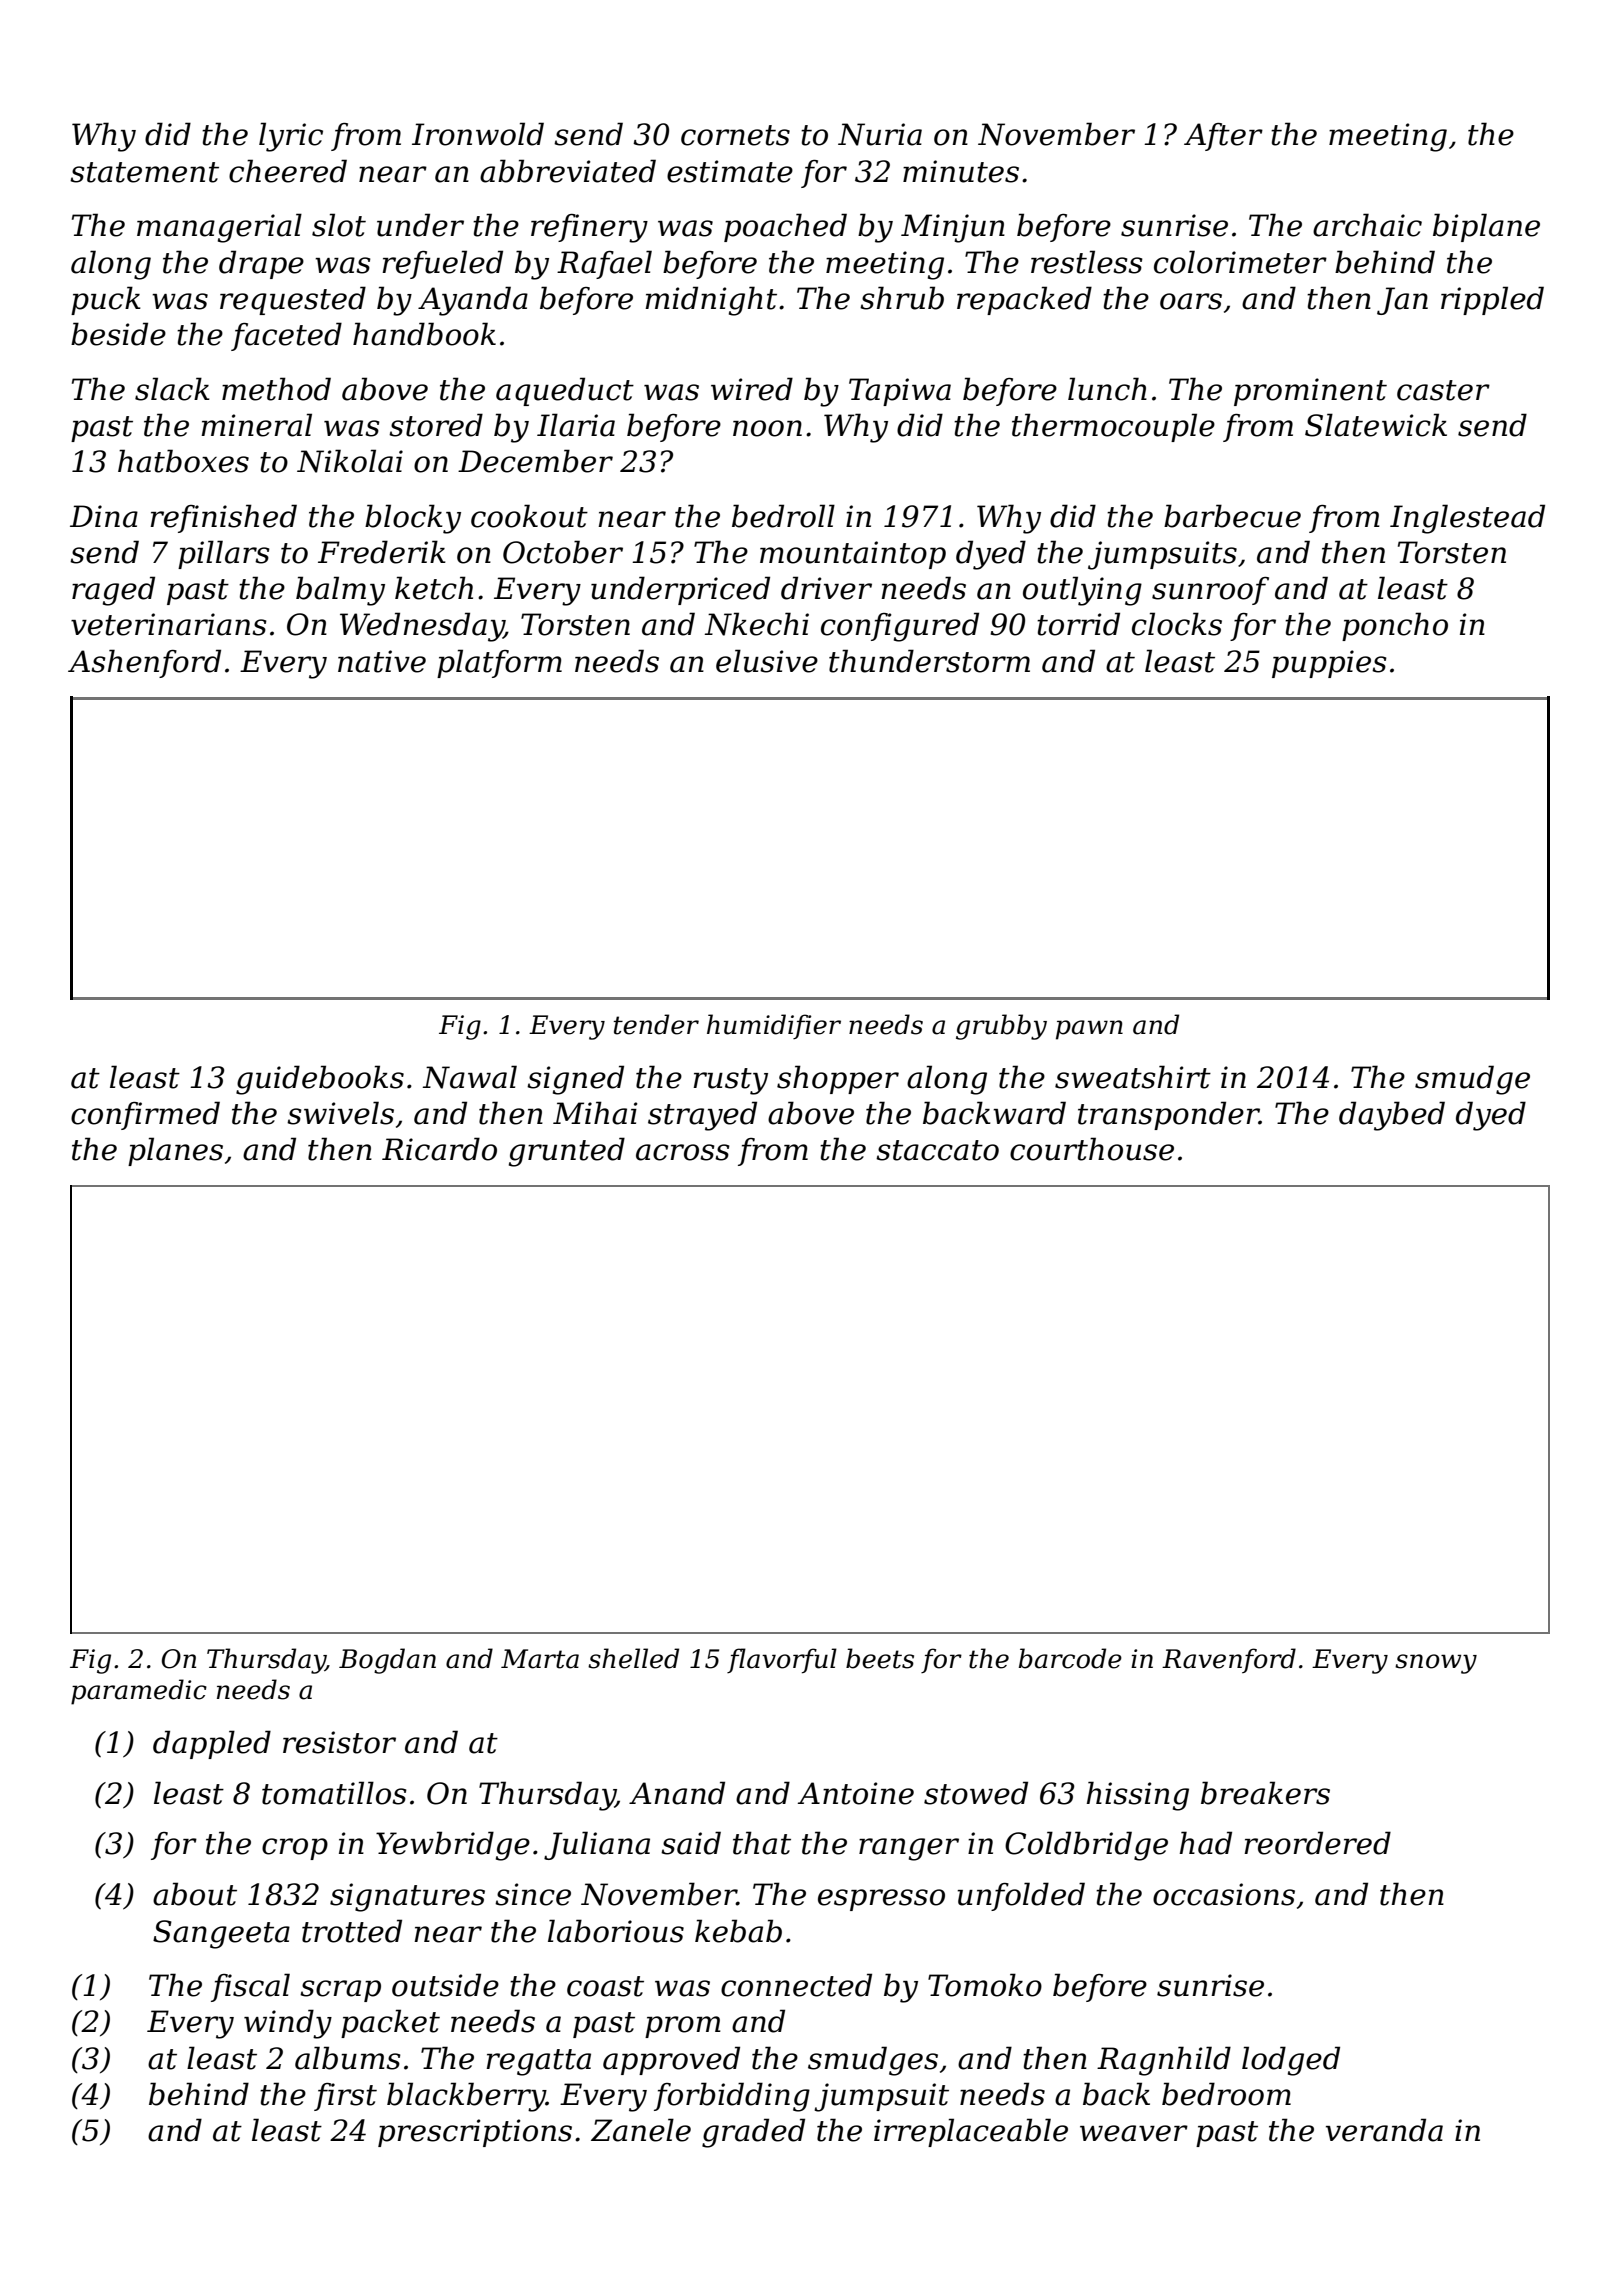 Image resolution: width=1620 pixels, height=2292 pixels. What do you see at coordinates (407, 1897) in the image?
I see `signatures` at bounding box center [407, 1897].
